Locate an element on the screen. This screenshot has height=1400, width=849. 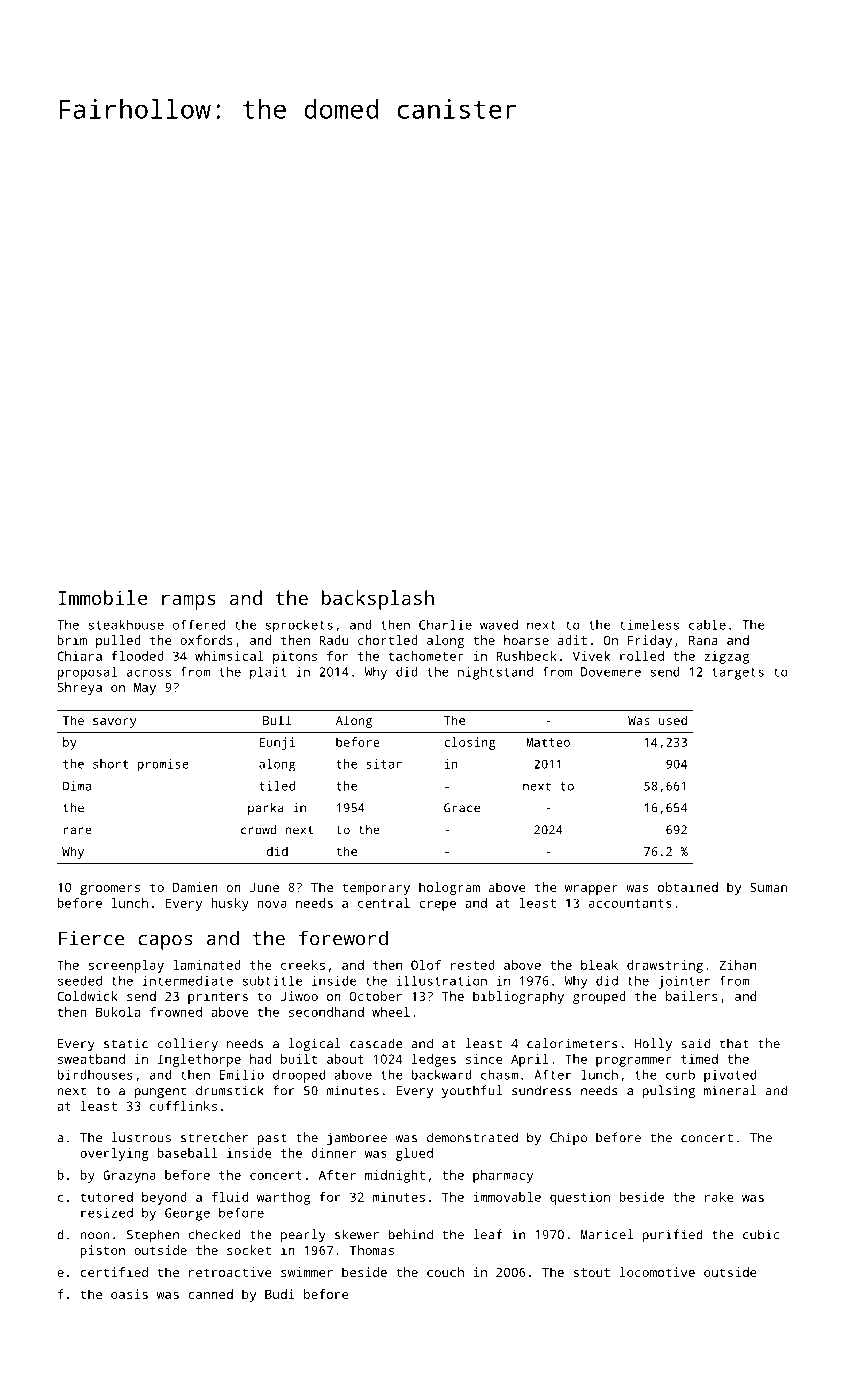
savory is located at coordinates (114, 723).
